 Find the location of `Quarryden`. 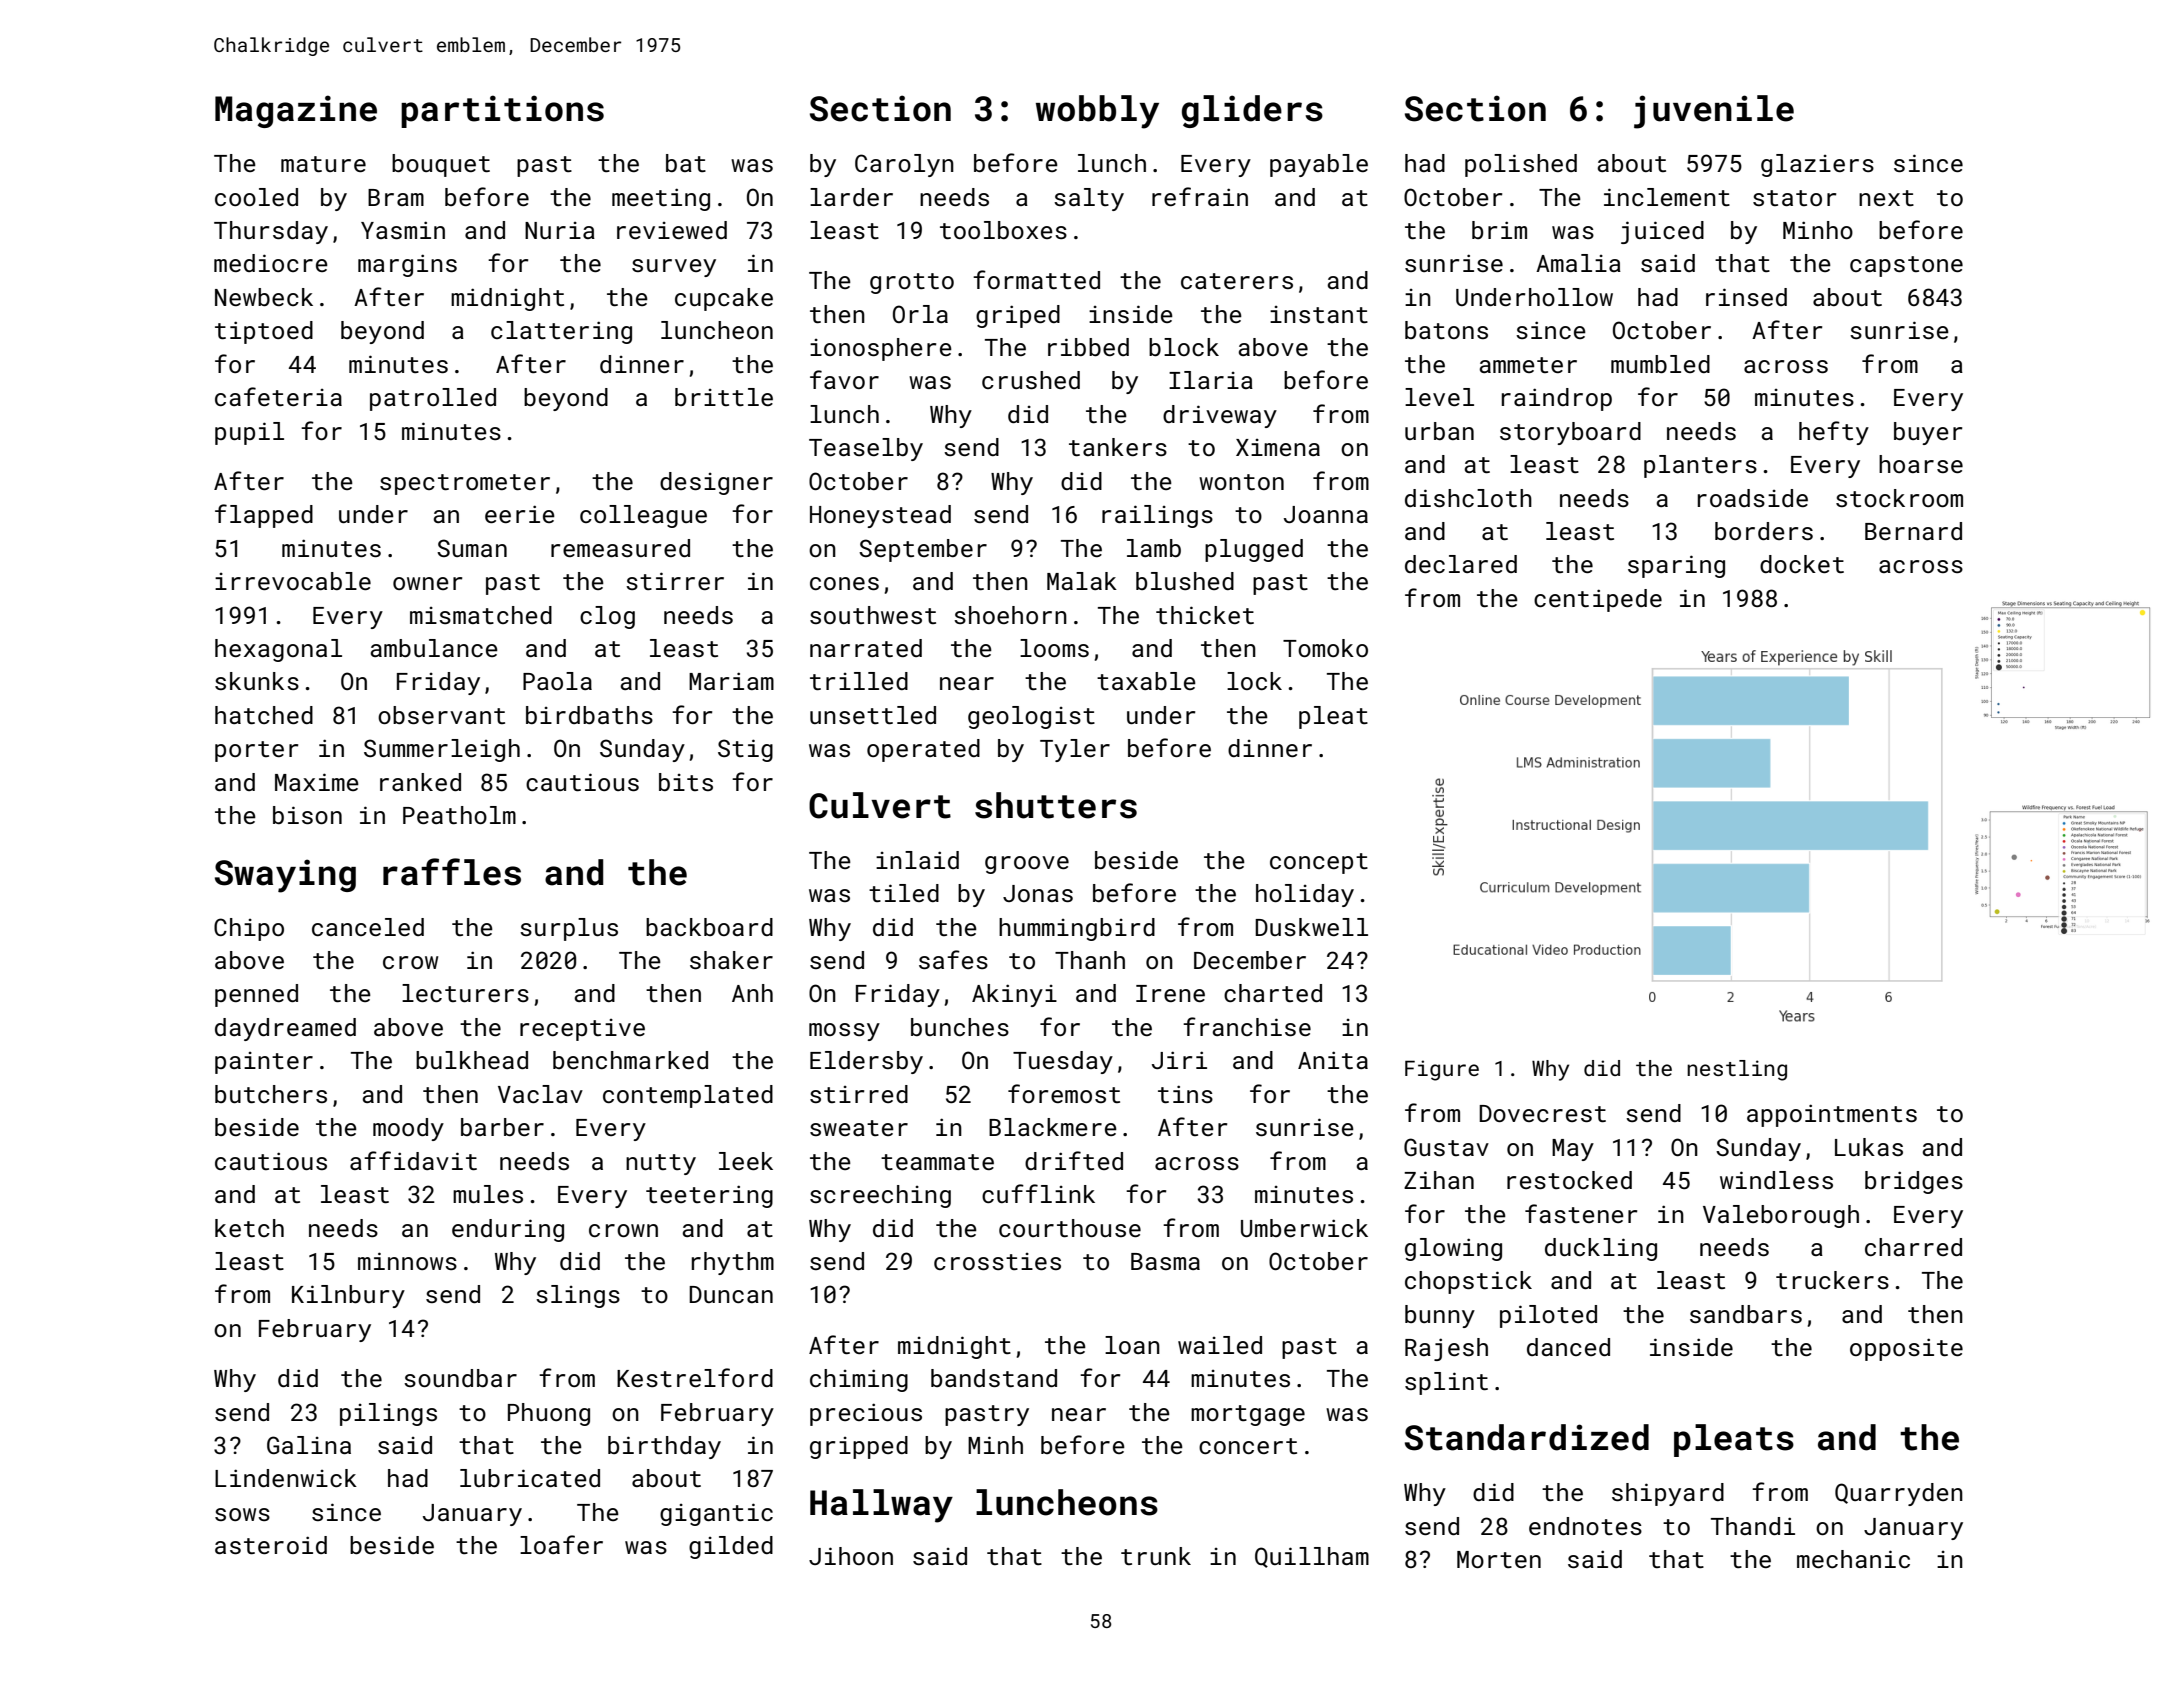

Quarryden is located at coordinates (1899, 1494).
